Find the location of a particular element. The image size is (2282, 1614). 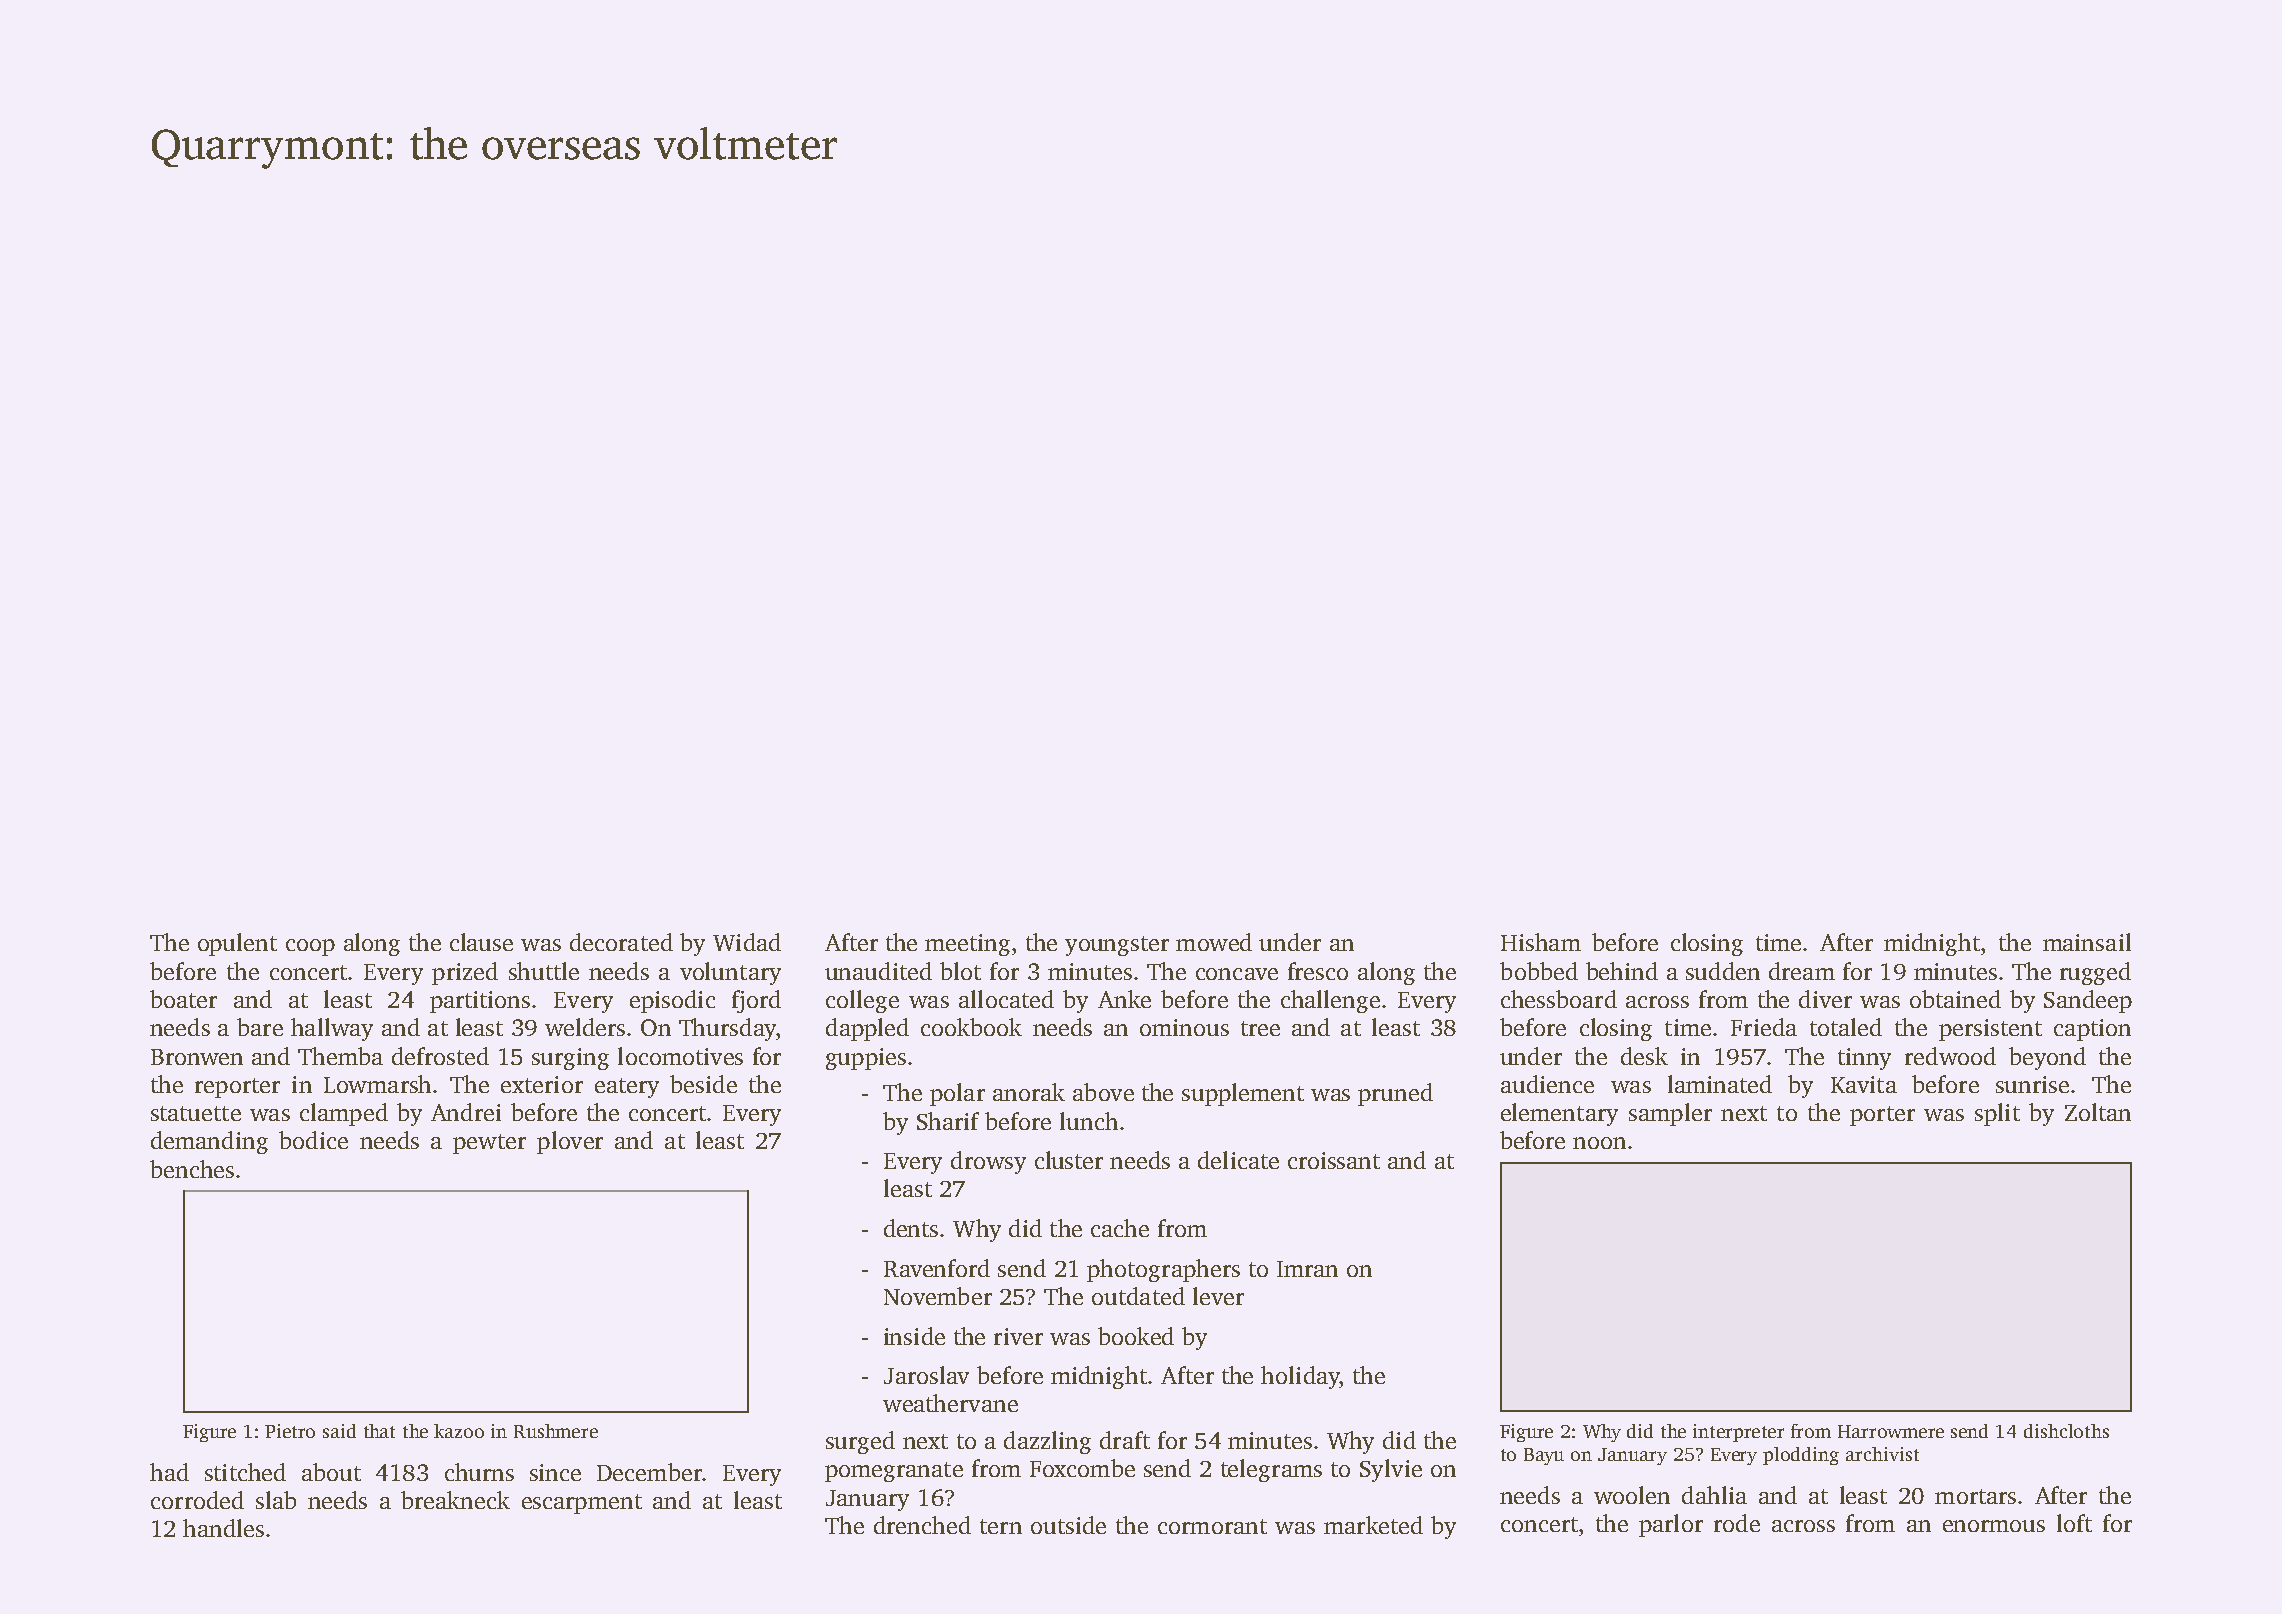

Hisham is located at coordinates (1541, 942).
